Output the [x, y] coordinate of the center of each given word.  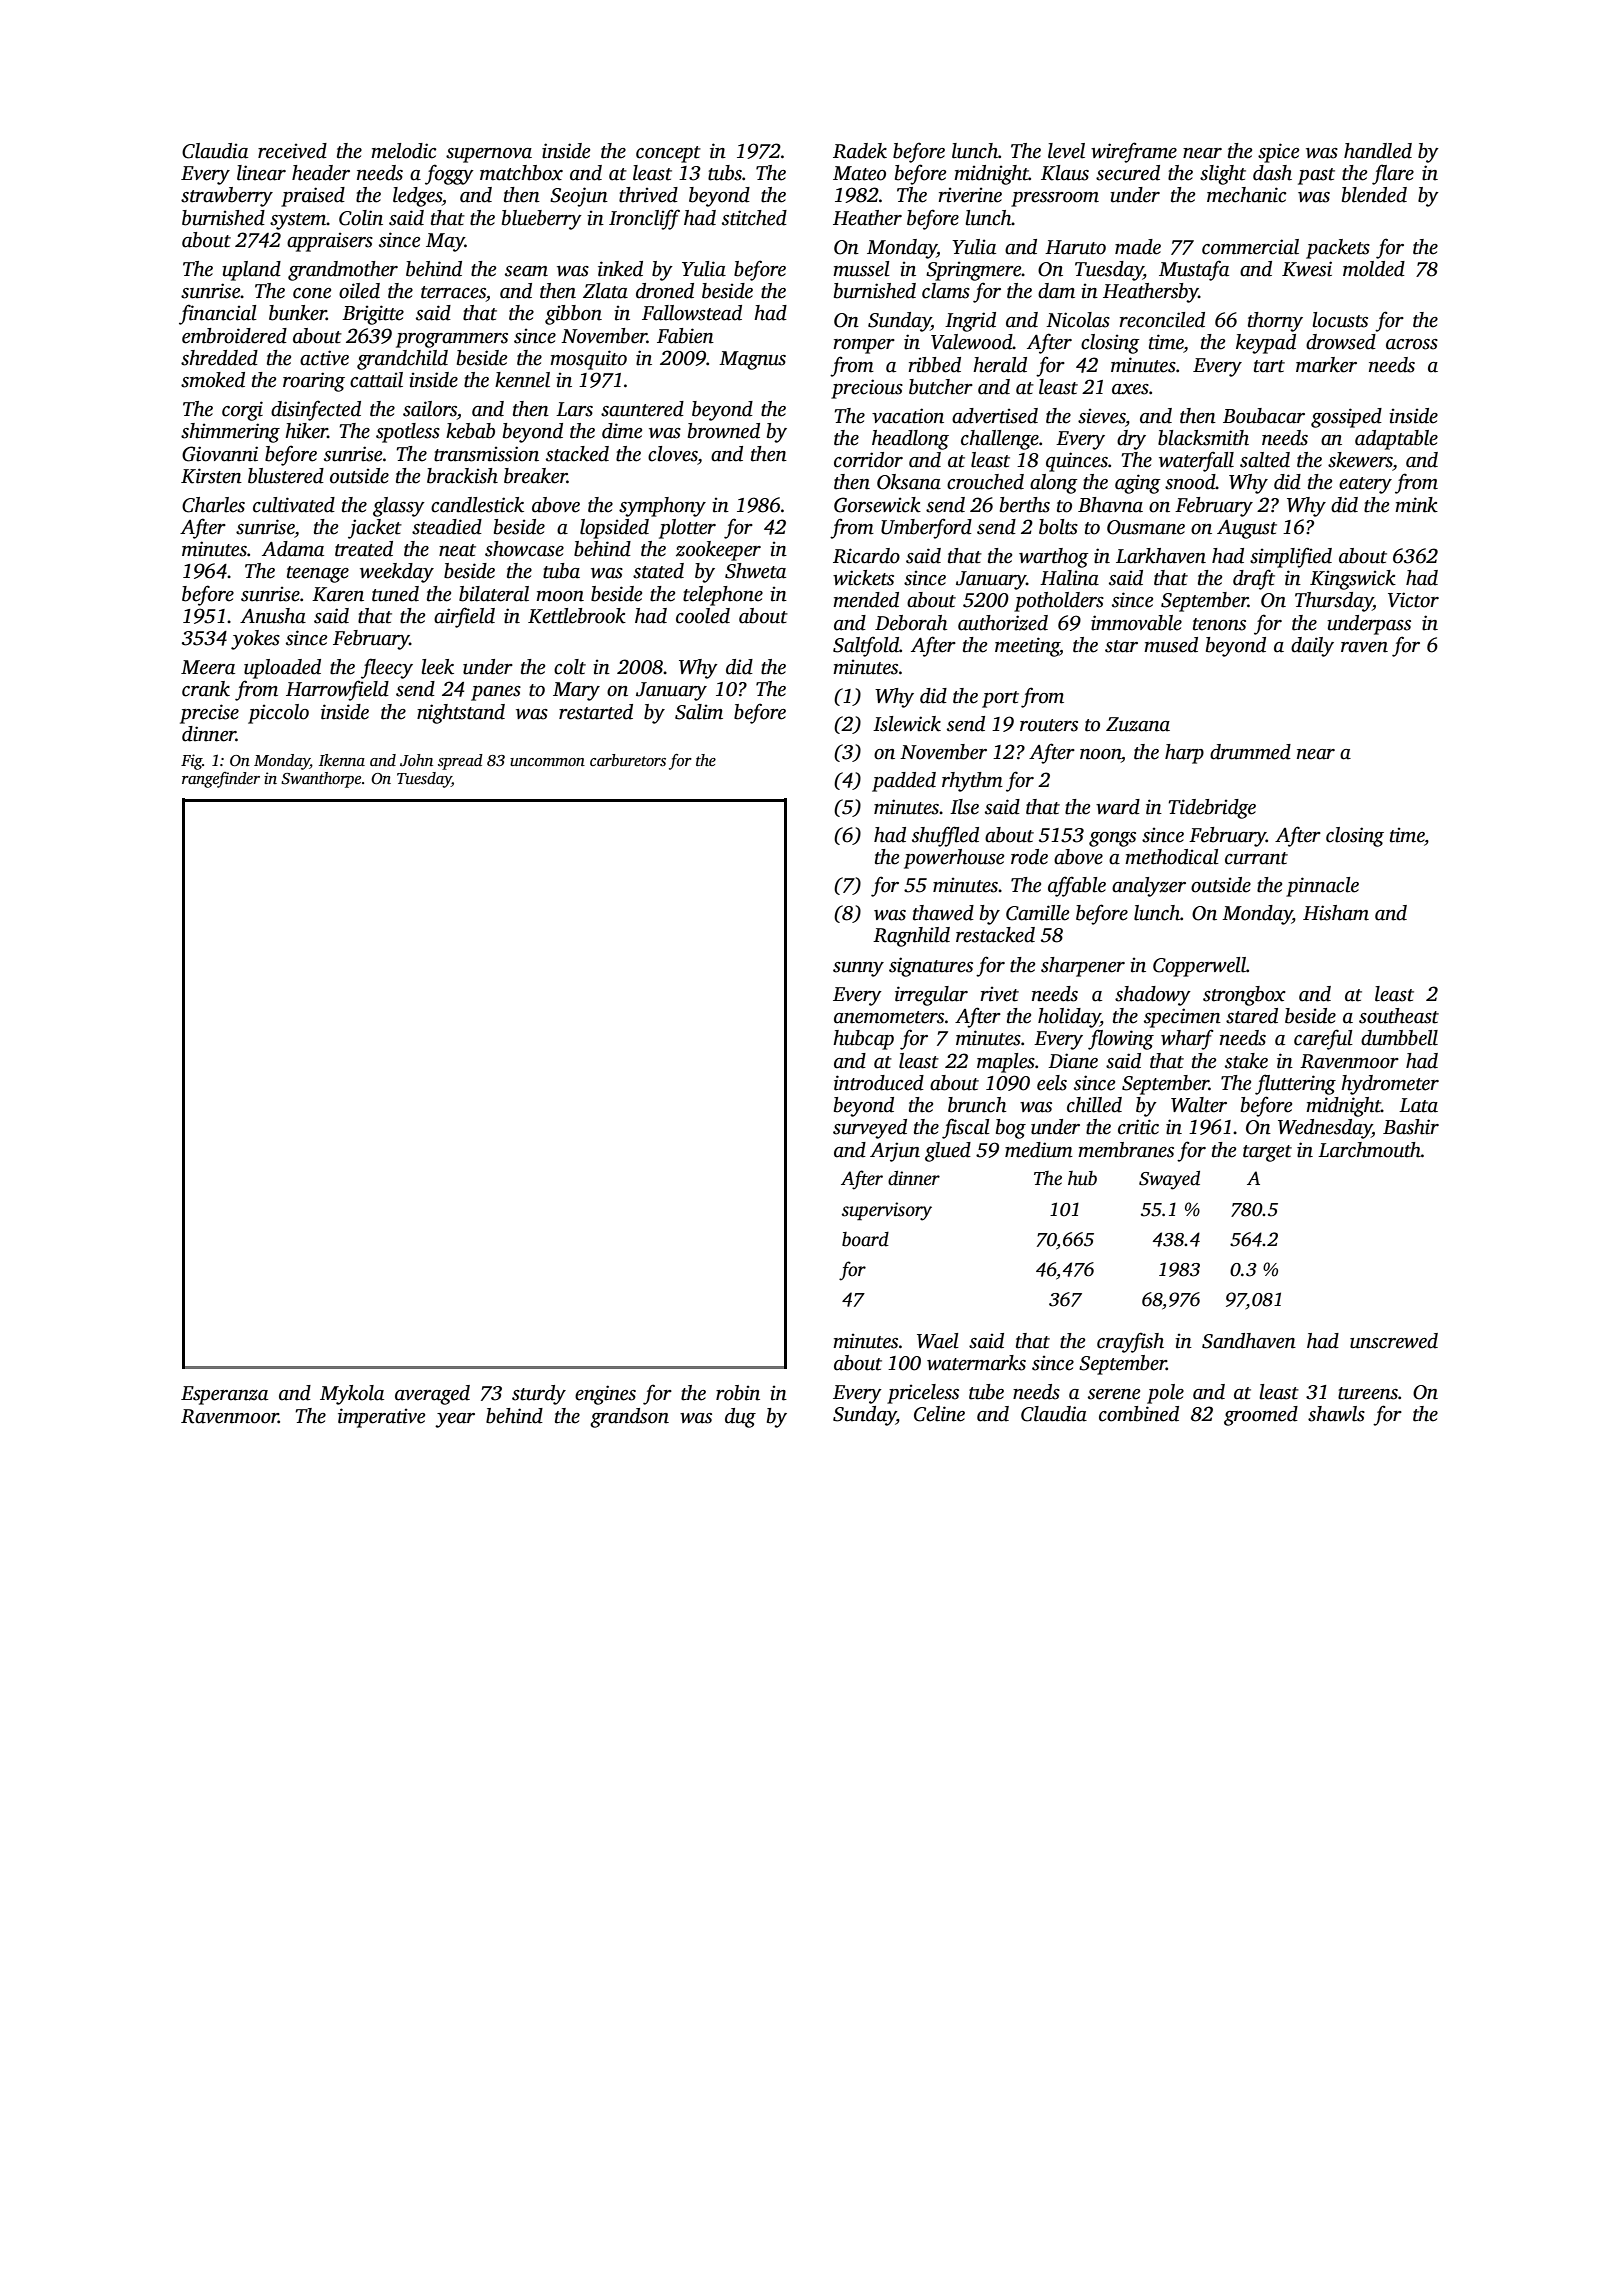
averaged [432, 1395]
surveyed [870, 1129]
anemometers [889, 1017]
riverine [970, 195]
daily [1312, 647]
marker [1326, 365]
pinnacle [1322, 887]
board [865, 1239]
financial [218, 314]
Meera [208, 667]
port [1000, 699]
